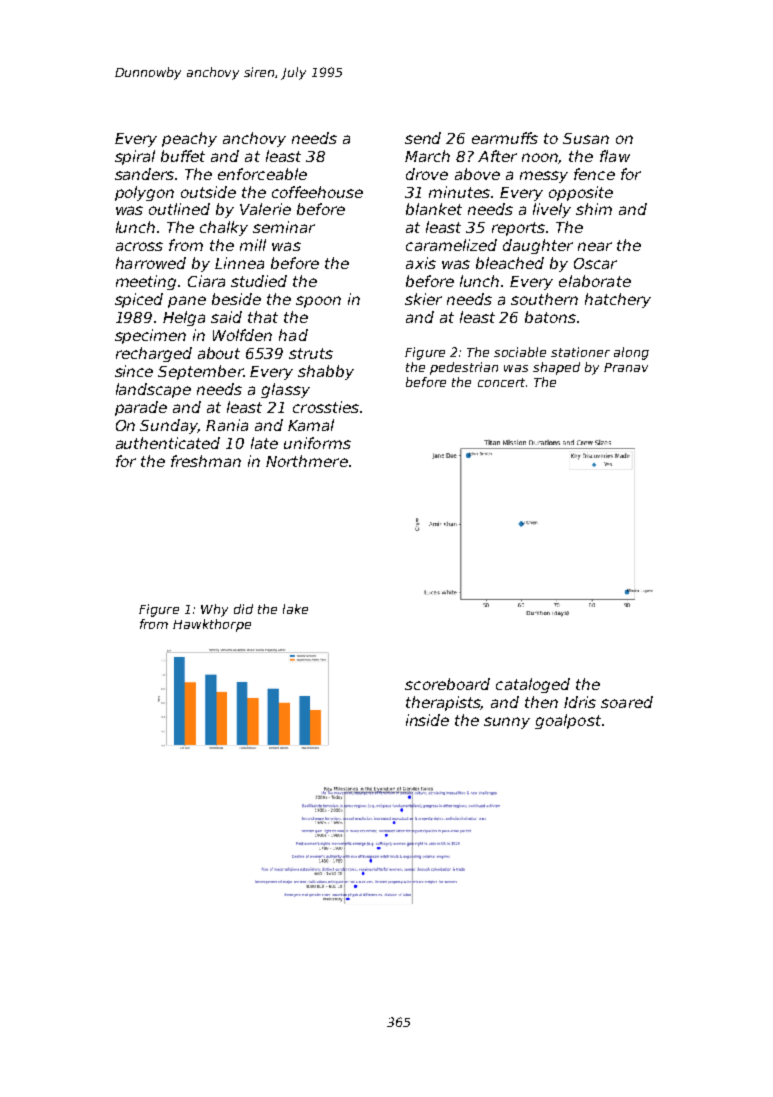  What do you see at coordinates (311, 425) in the document?
I see `Kamal` at bounding box center [311, 425].
